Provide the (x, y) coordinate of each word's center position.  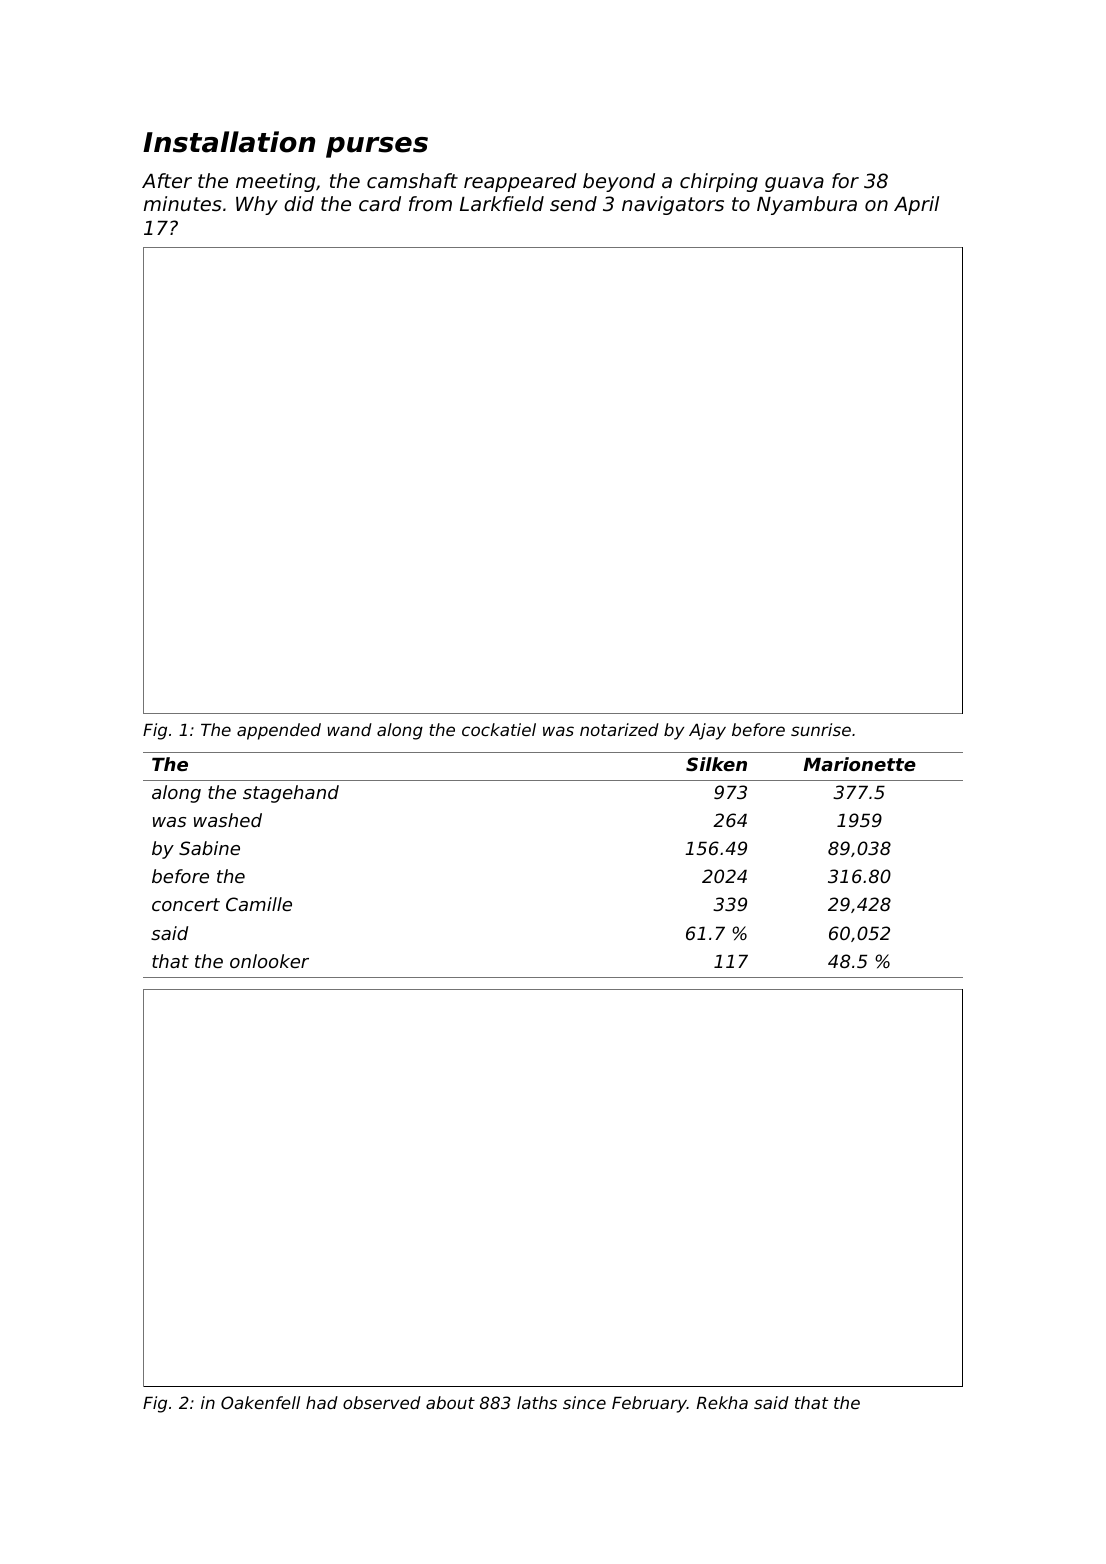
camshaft (412, 181)
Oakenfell (260, 1402)
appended (279, 731)
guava (794, 184)
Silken (716, 764)
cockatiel (499, 729)
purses (377, 147)
